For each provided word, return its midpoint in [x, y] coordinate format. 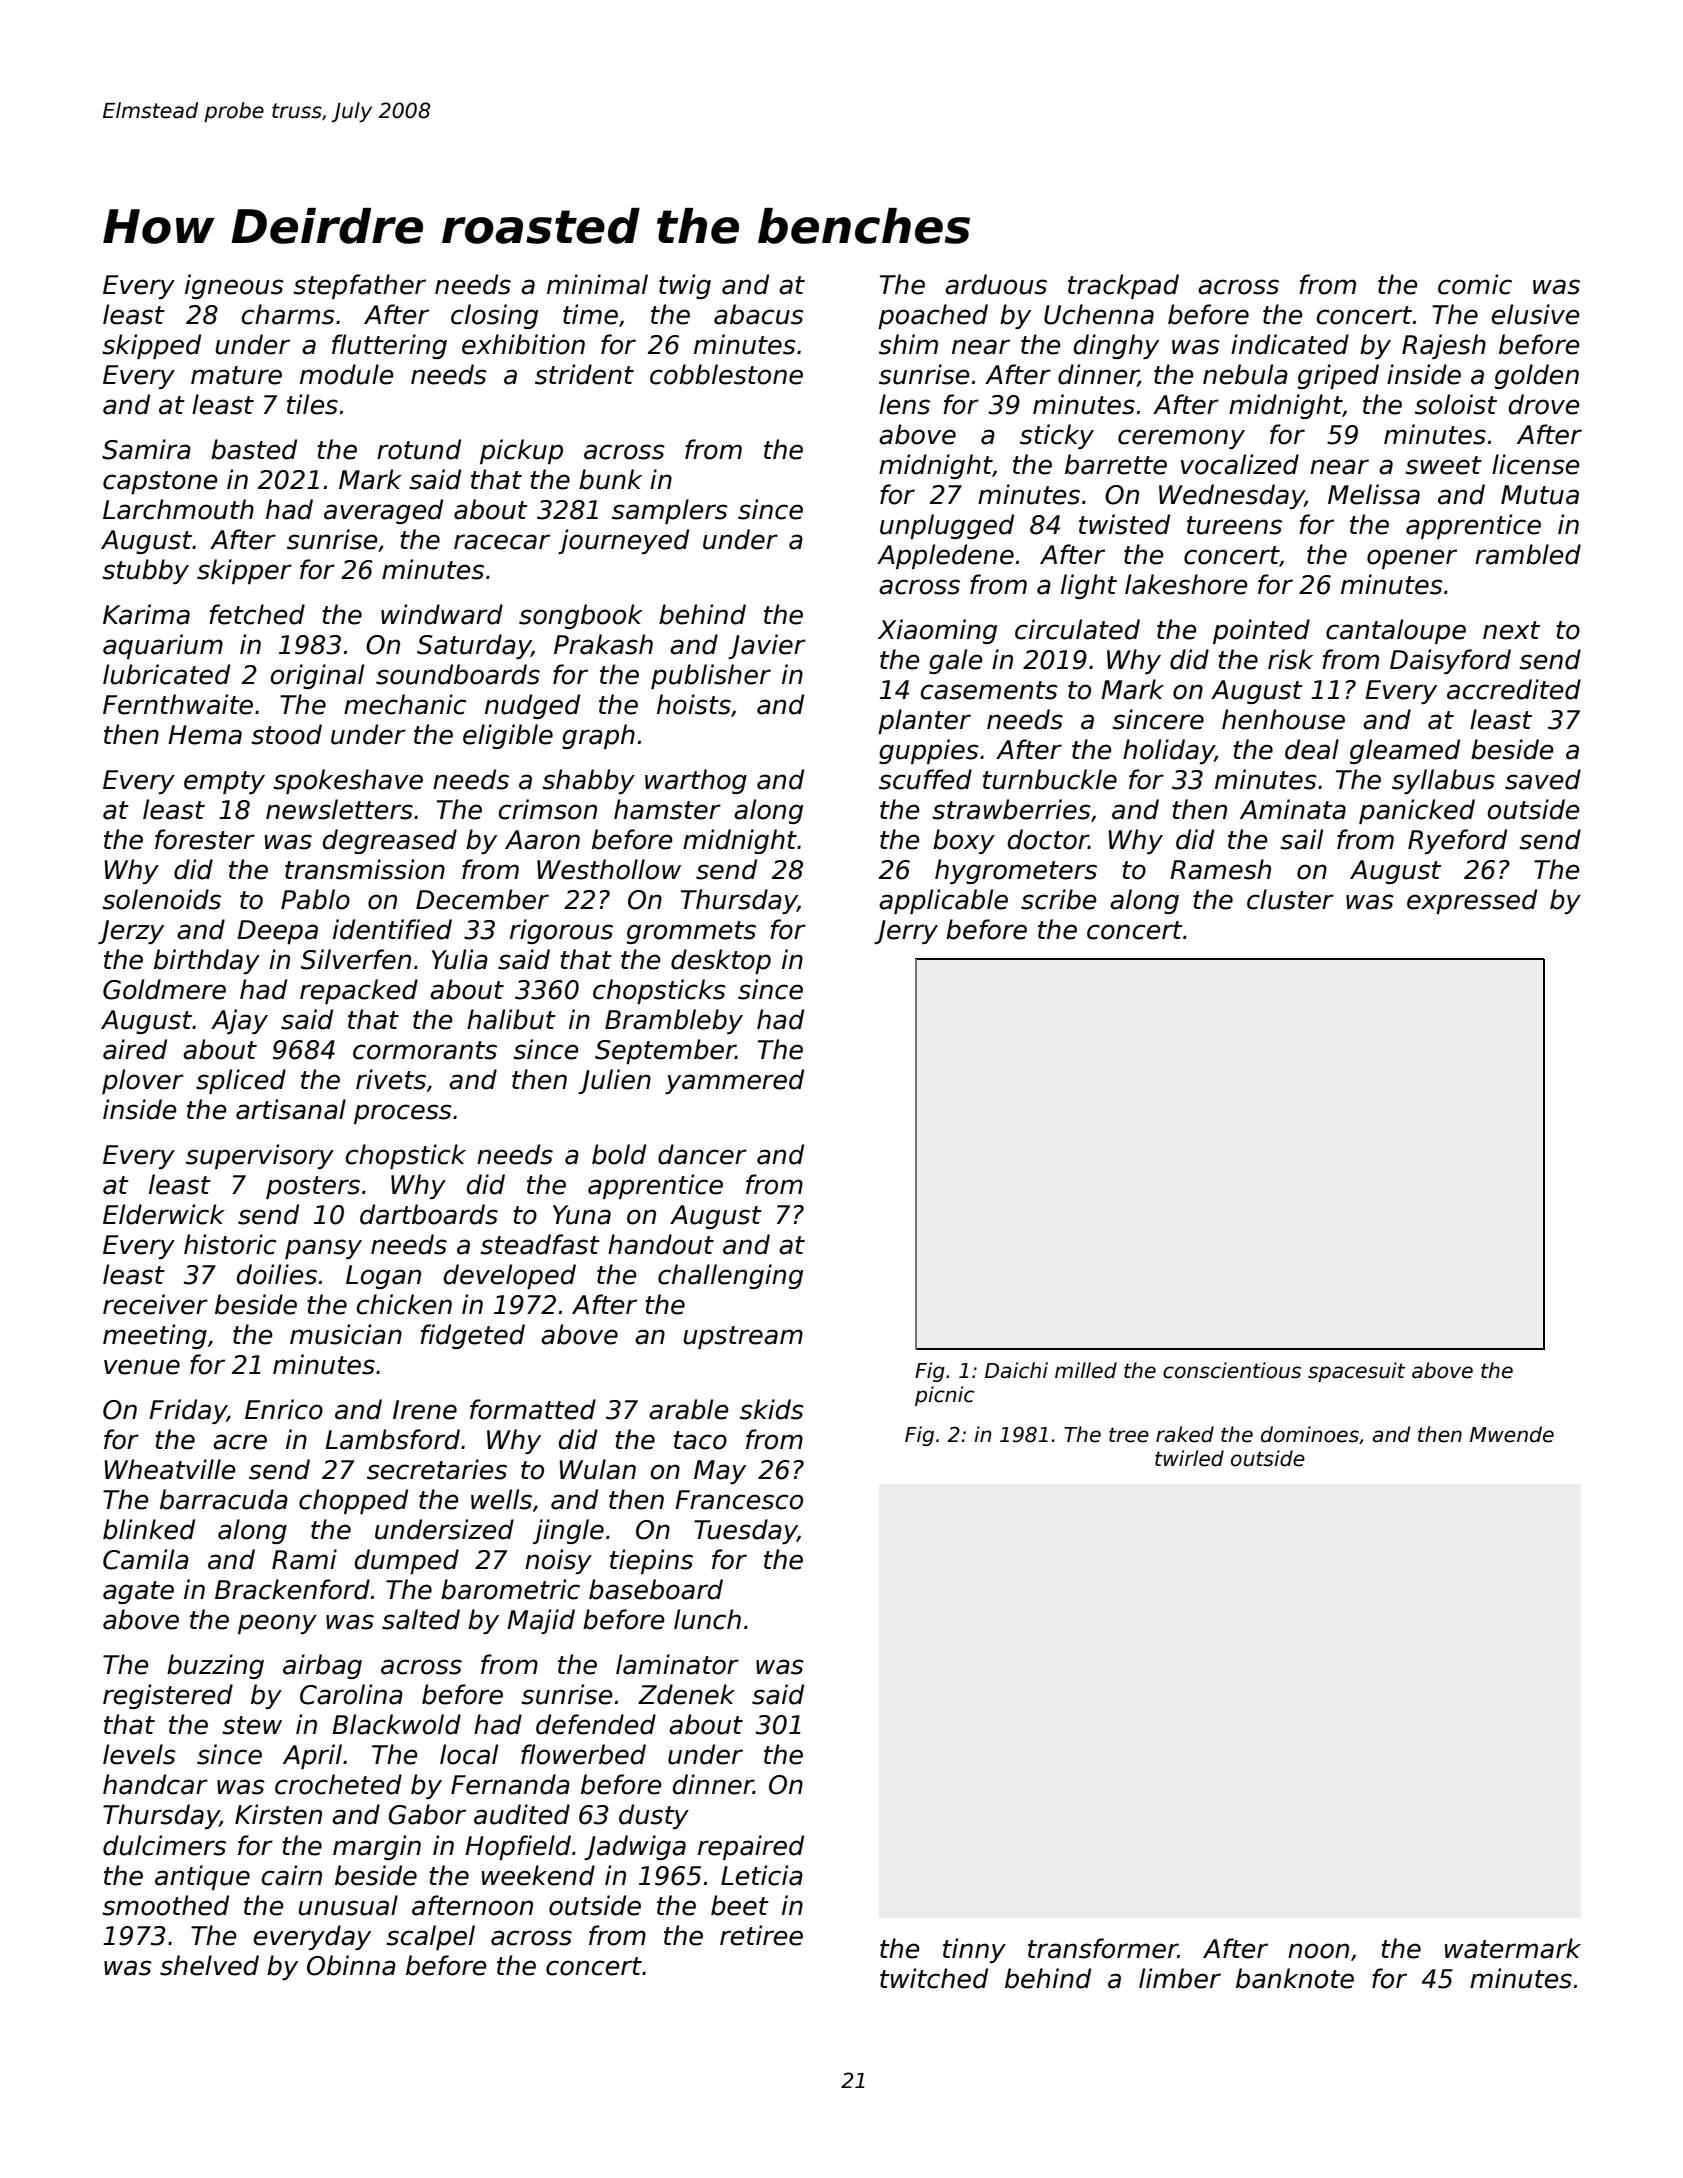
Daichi [1016, 1370]
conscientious [1232, 1370]
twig [685, 286]
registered [168, 1696]
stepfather [359, 286]
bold [619, 1154]
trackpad [1123, 286]
